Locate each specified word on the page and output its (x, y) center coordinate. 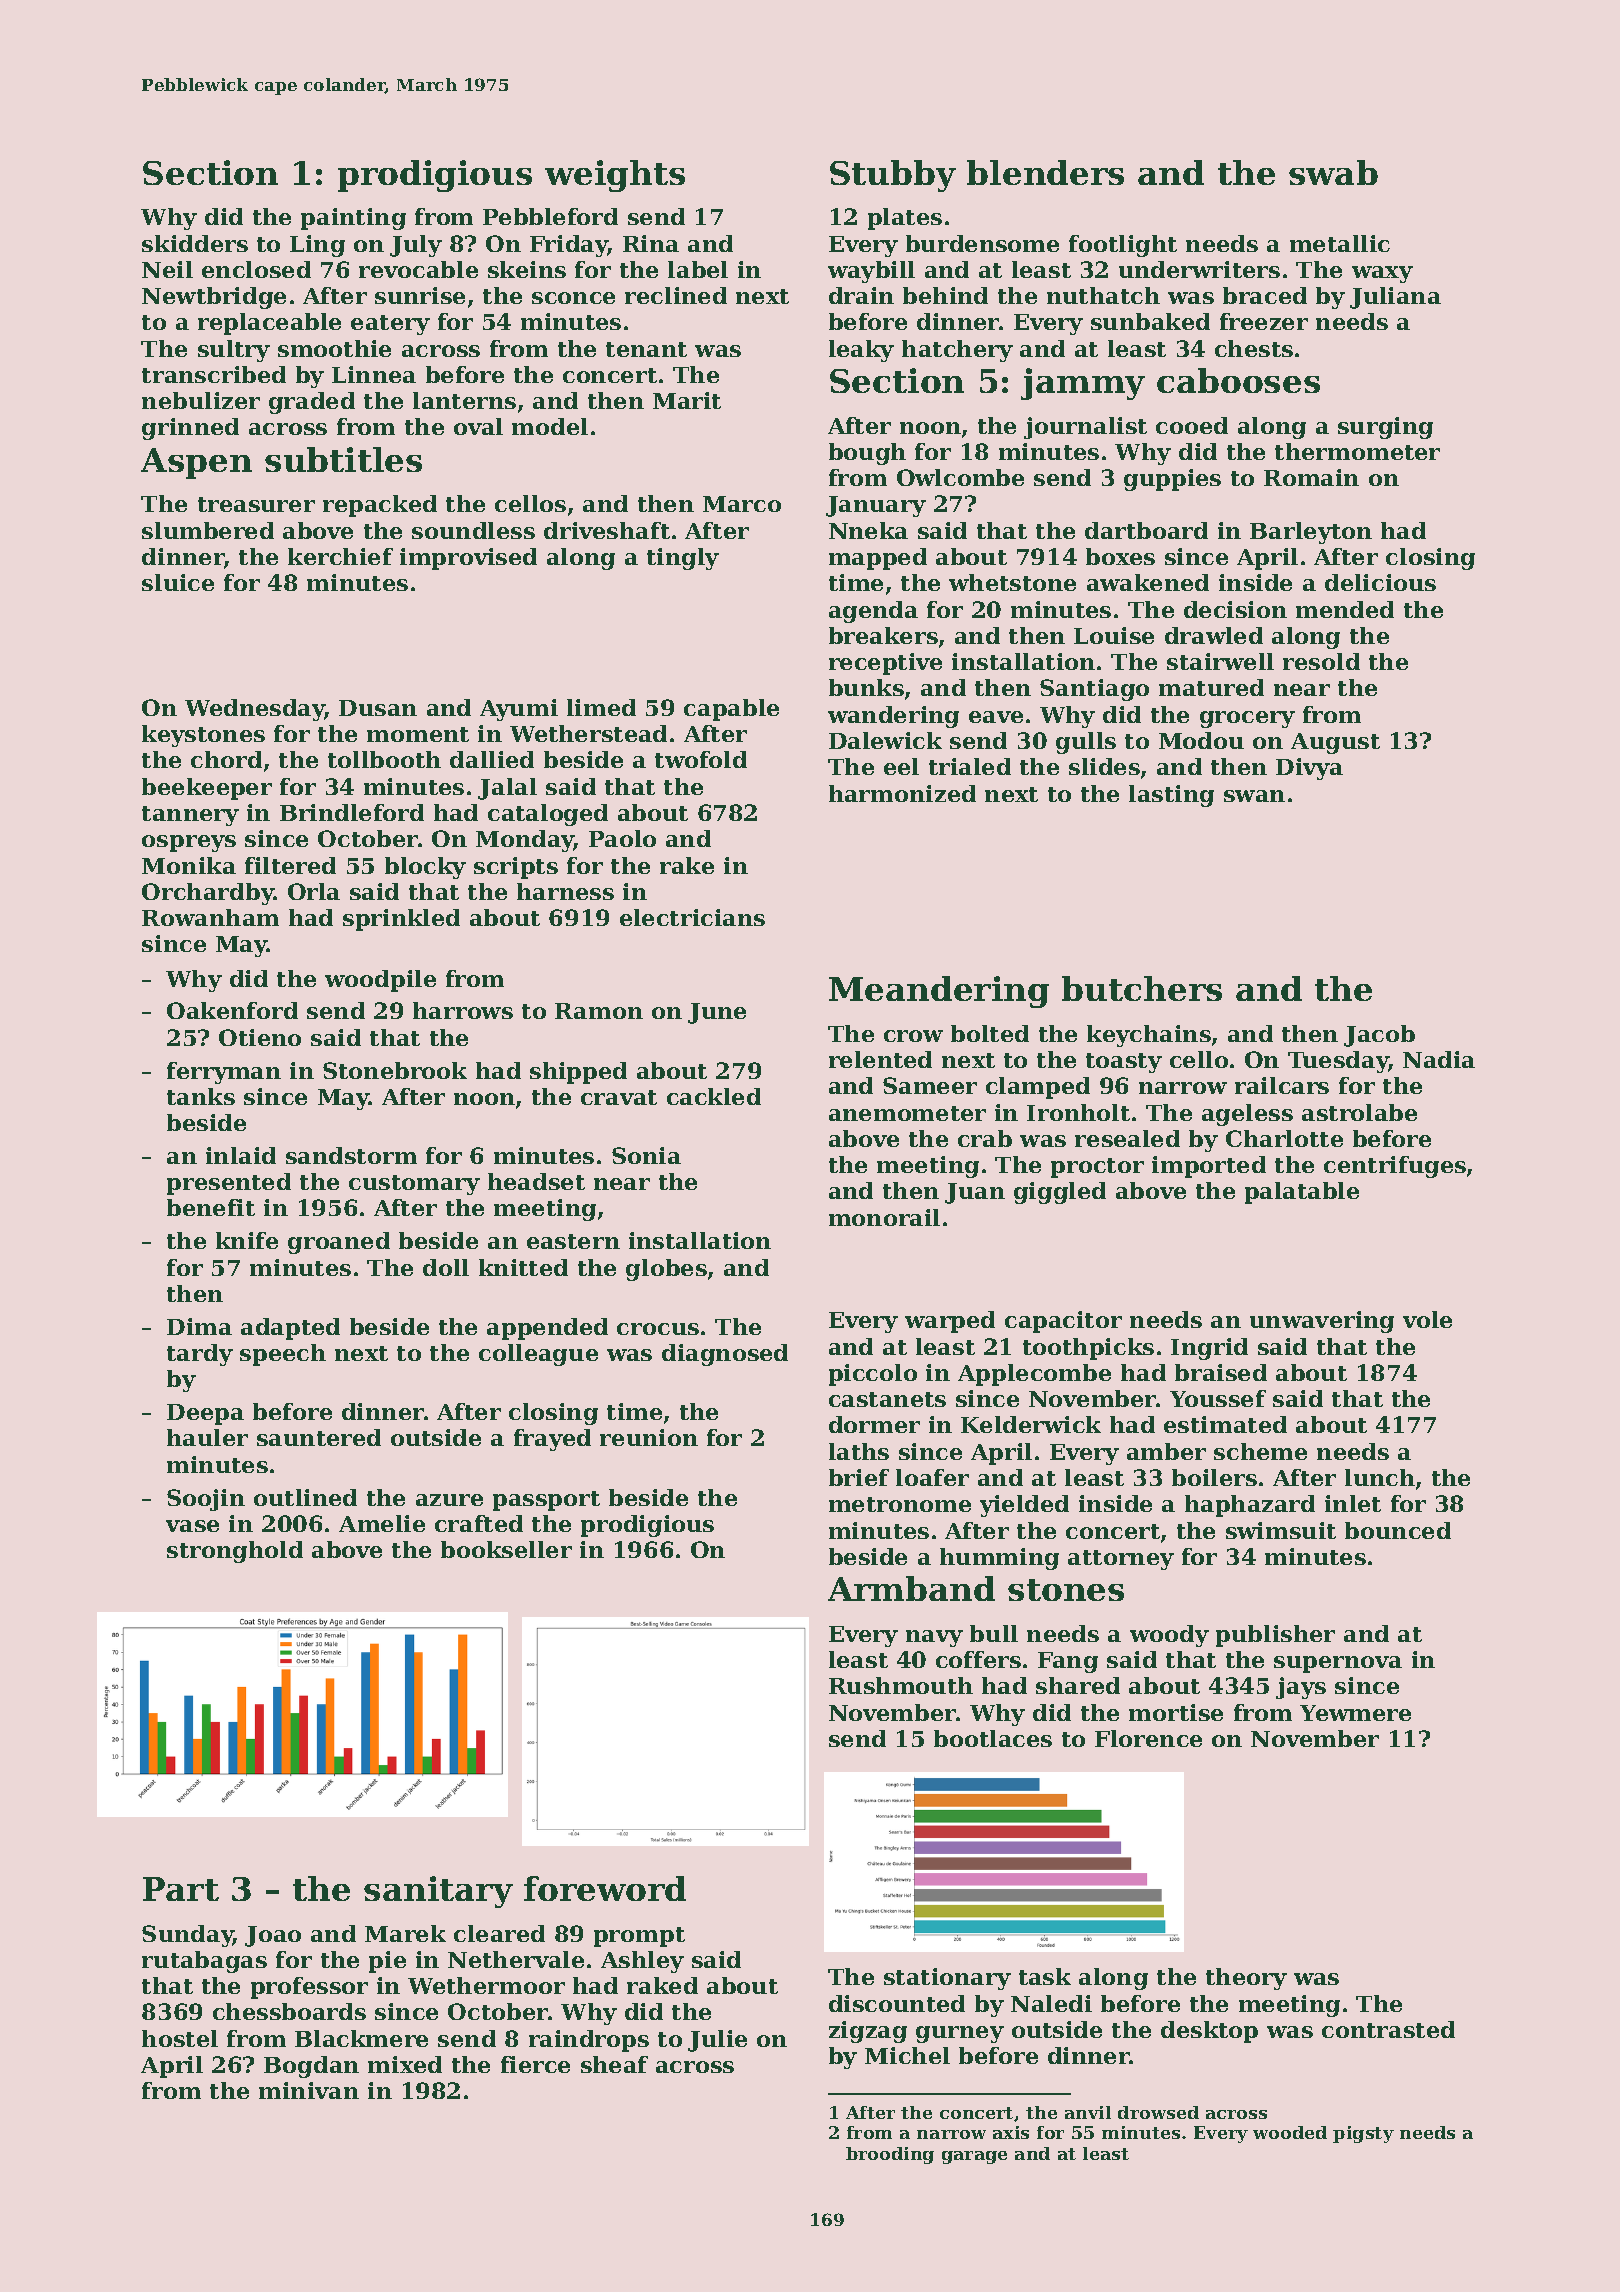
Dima (199, 1326)
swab (1333, 172)
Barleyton (1311, 533)
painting (353, 219)
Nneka (868, 530)
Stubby (893, 176)
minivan (309, 2090)
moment (418, 734)
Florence (1148, 1738)
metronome (900, 1504)
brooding (890, 2155)
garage (974, 2157)
